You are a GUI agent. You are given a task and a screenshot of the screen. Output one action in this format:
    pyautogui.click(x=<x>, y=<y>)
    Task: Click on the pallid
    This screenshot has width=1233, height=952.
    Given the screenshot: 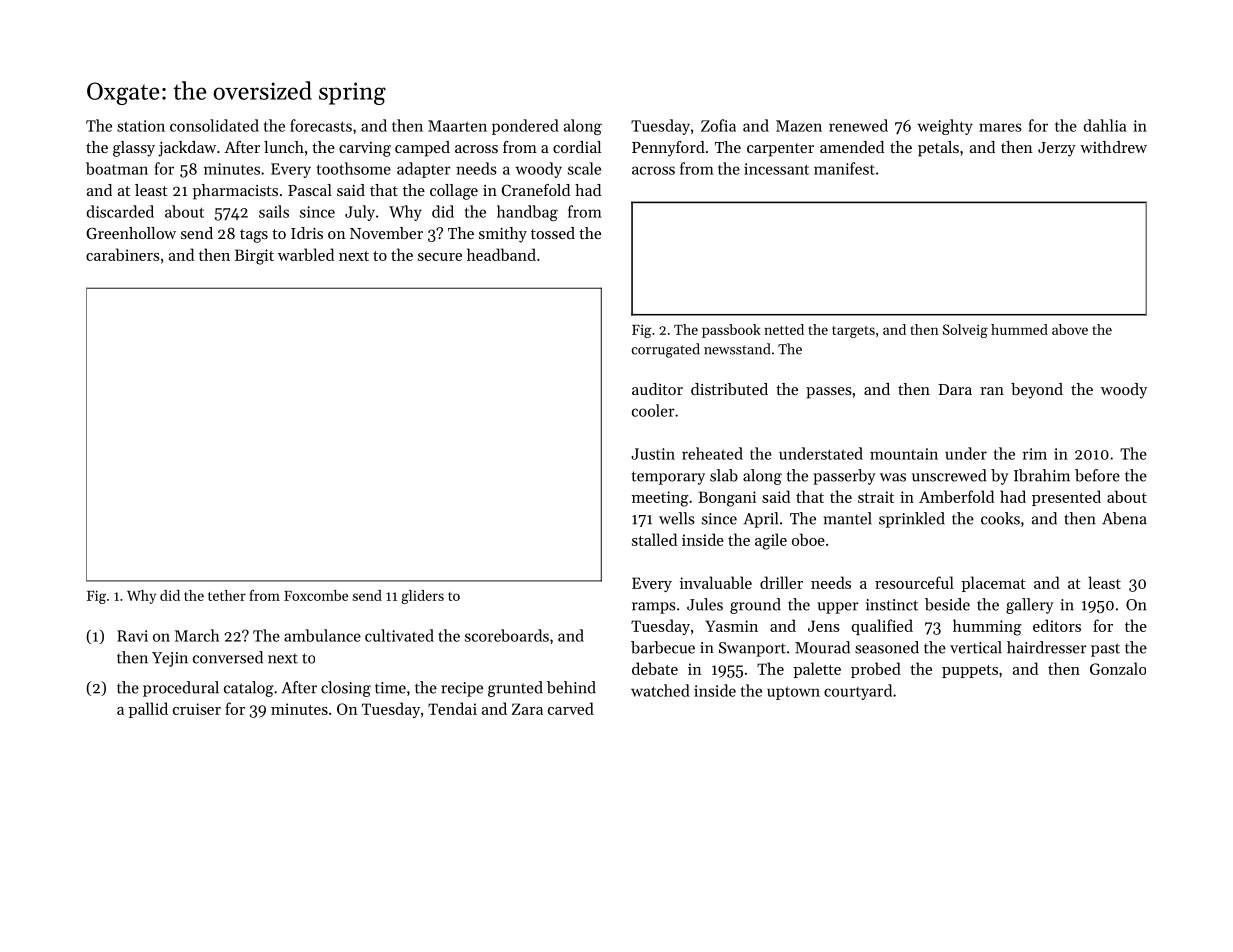 What is the action you would take?
    pyautogui.click(x=148, y=710)
